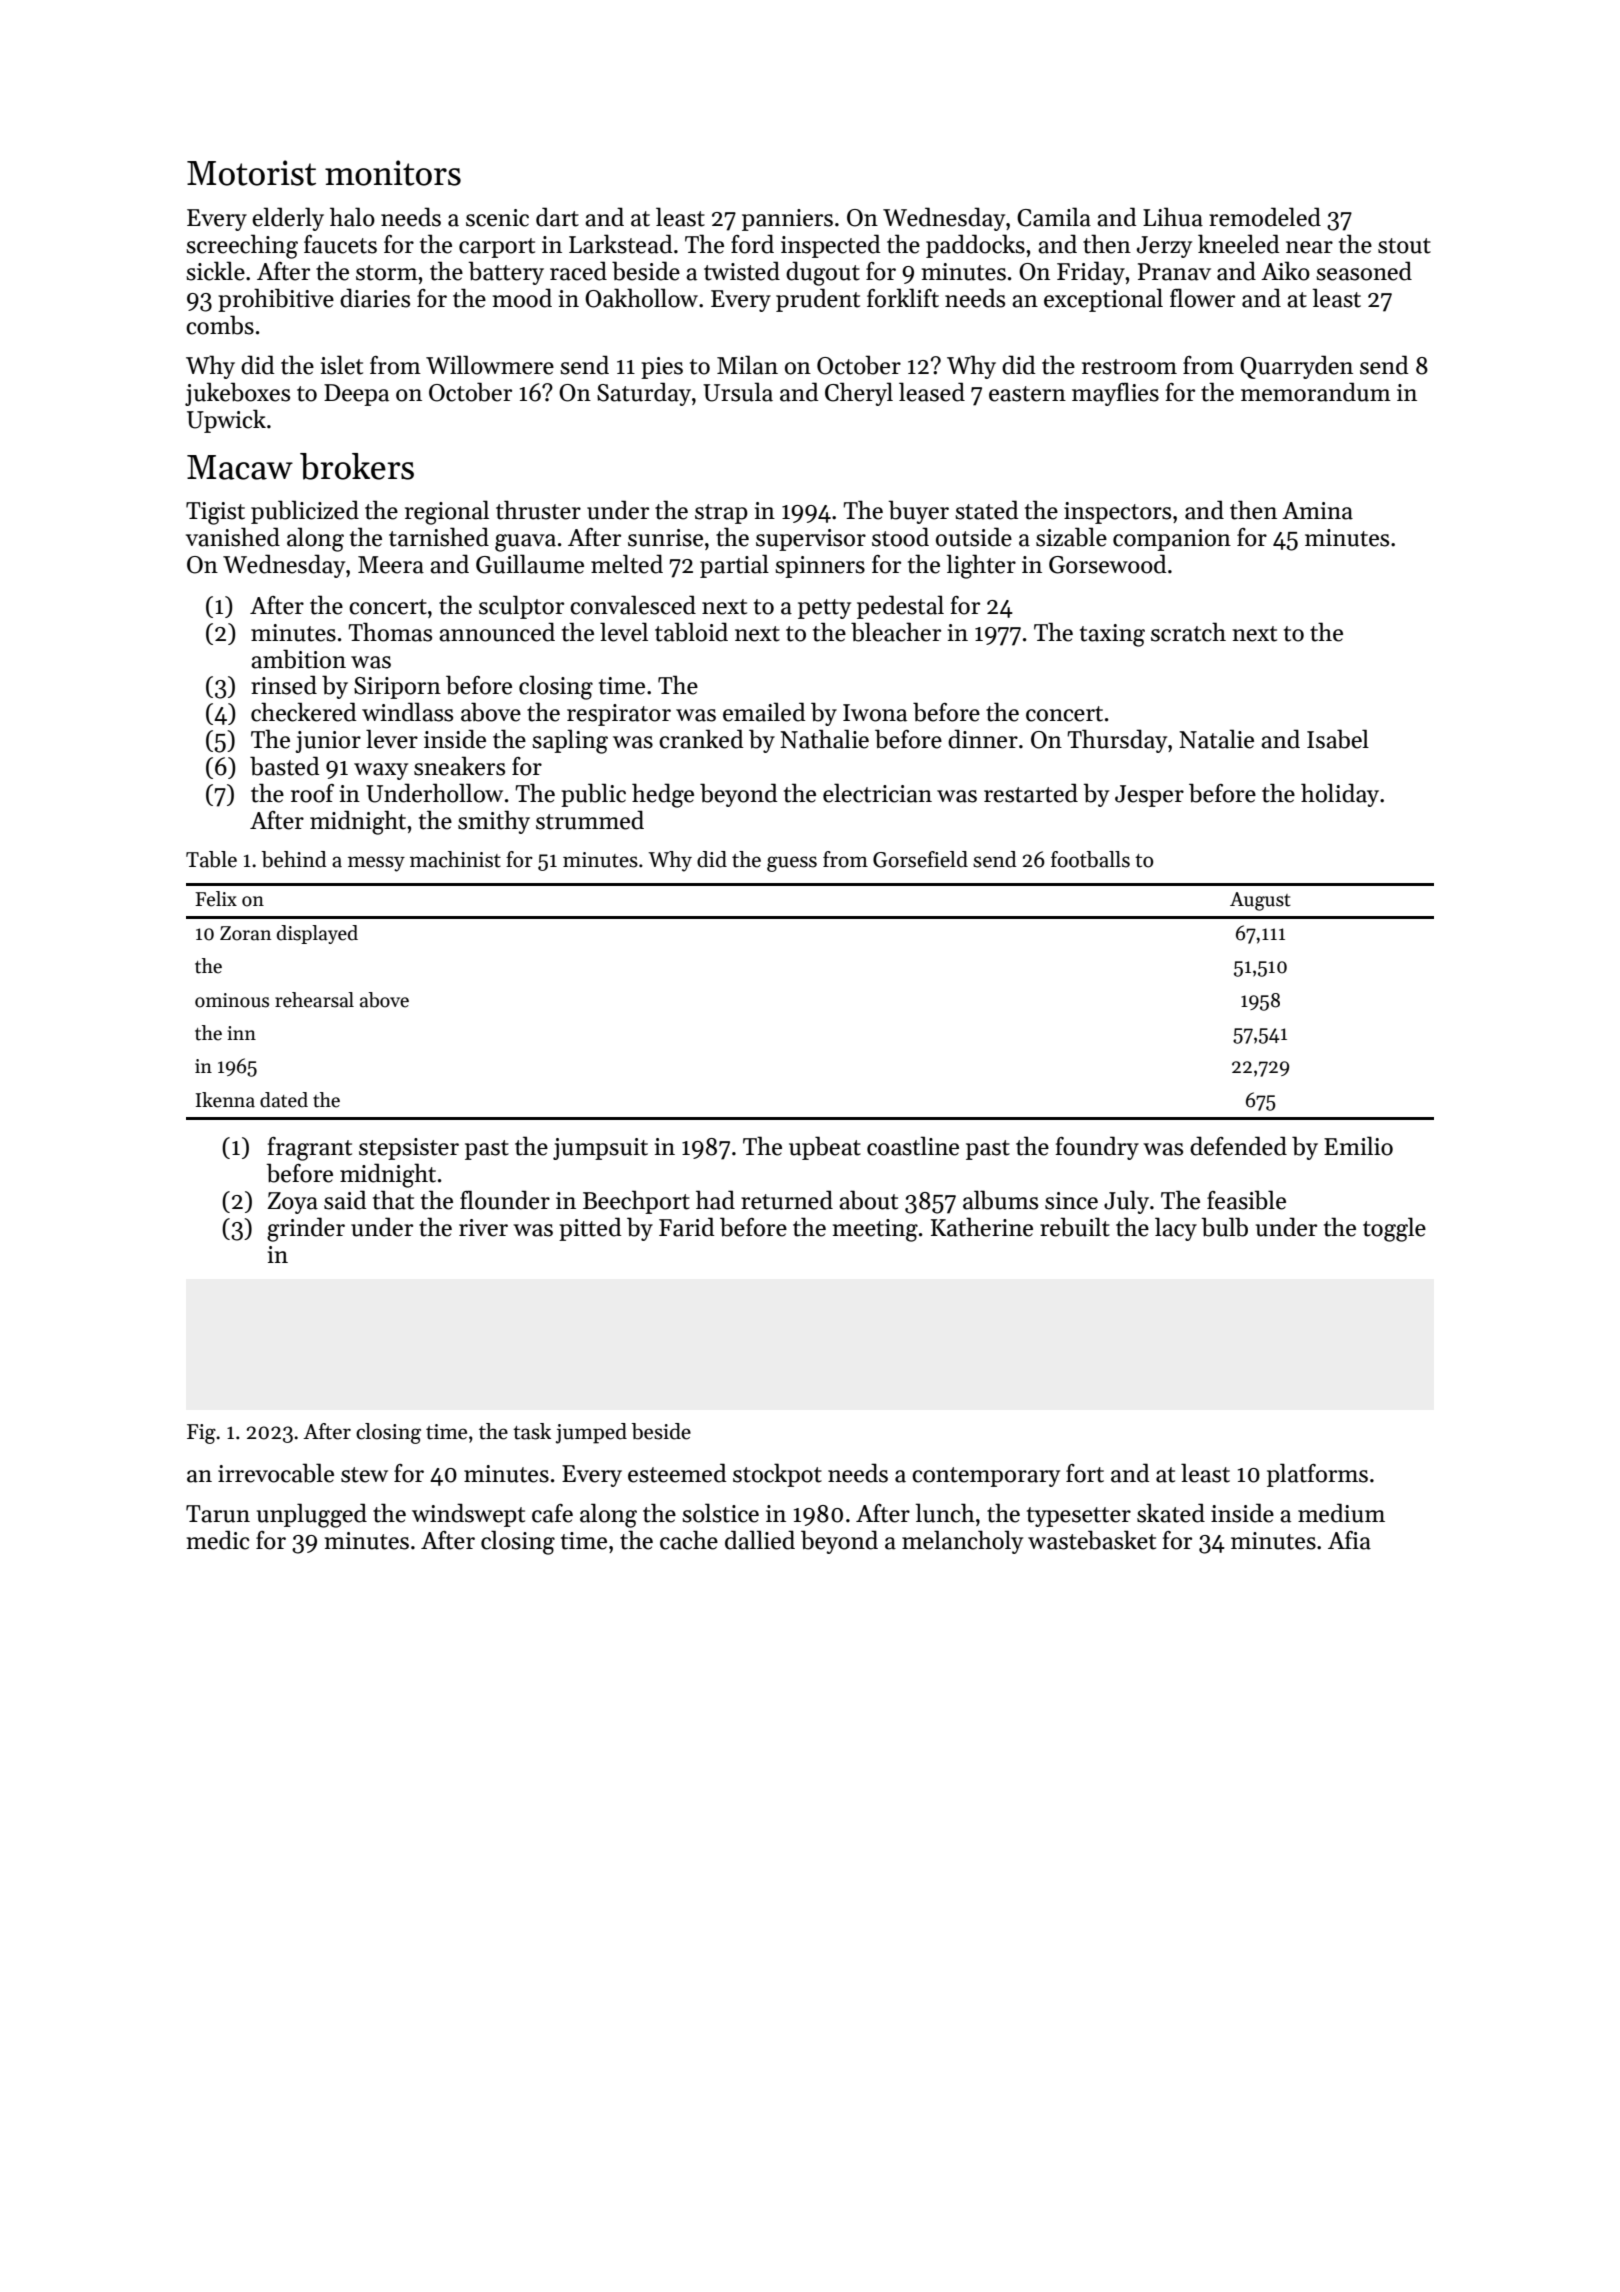 The width and height of the screenshot is (1620, 2292). Describe the element at coordinates (974, 537) in the screenshot. I see `outside` at that location.
